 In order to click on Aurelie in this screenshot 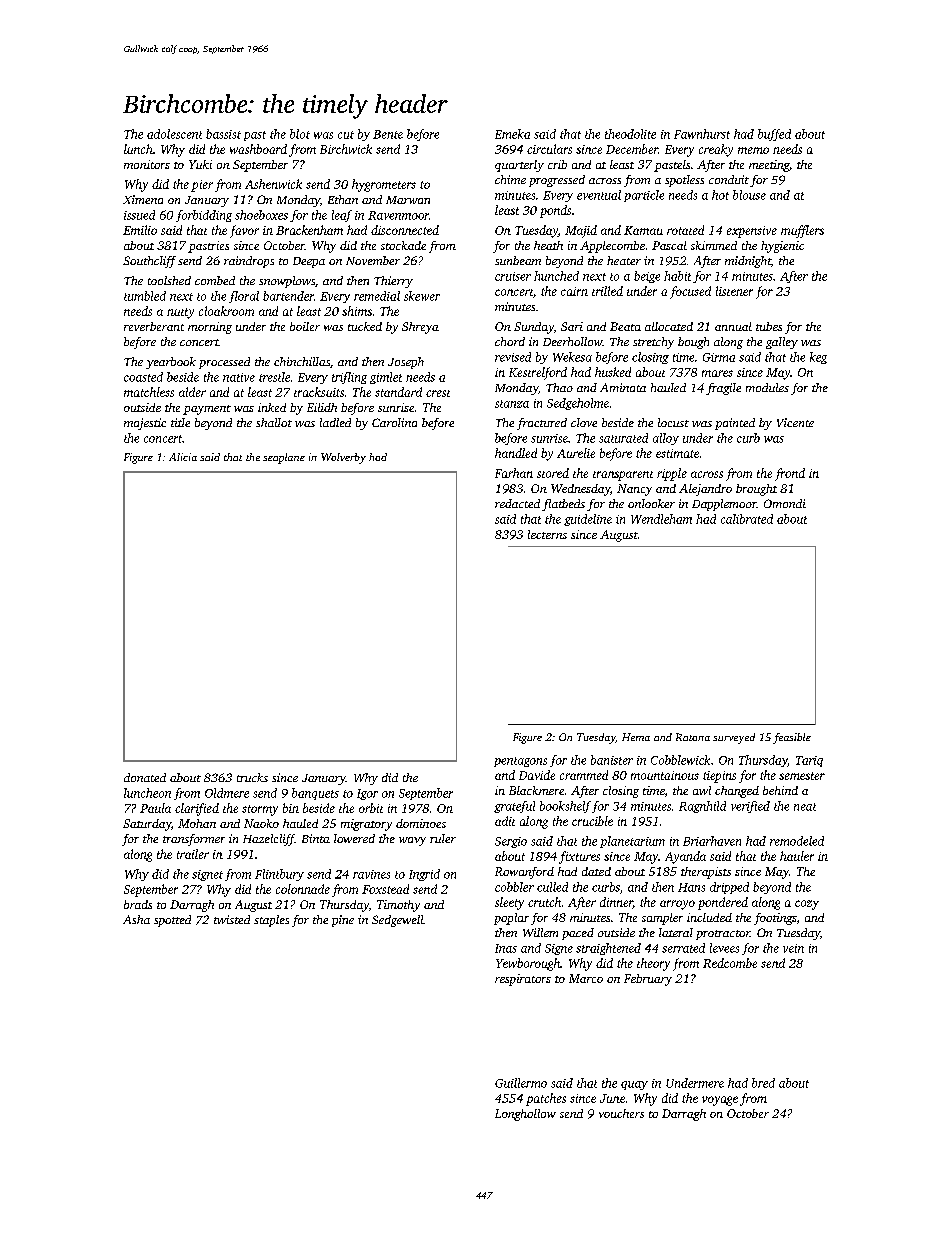, I will do `click(576, 453)`.
